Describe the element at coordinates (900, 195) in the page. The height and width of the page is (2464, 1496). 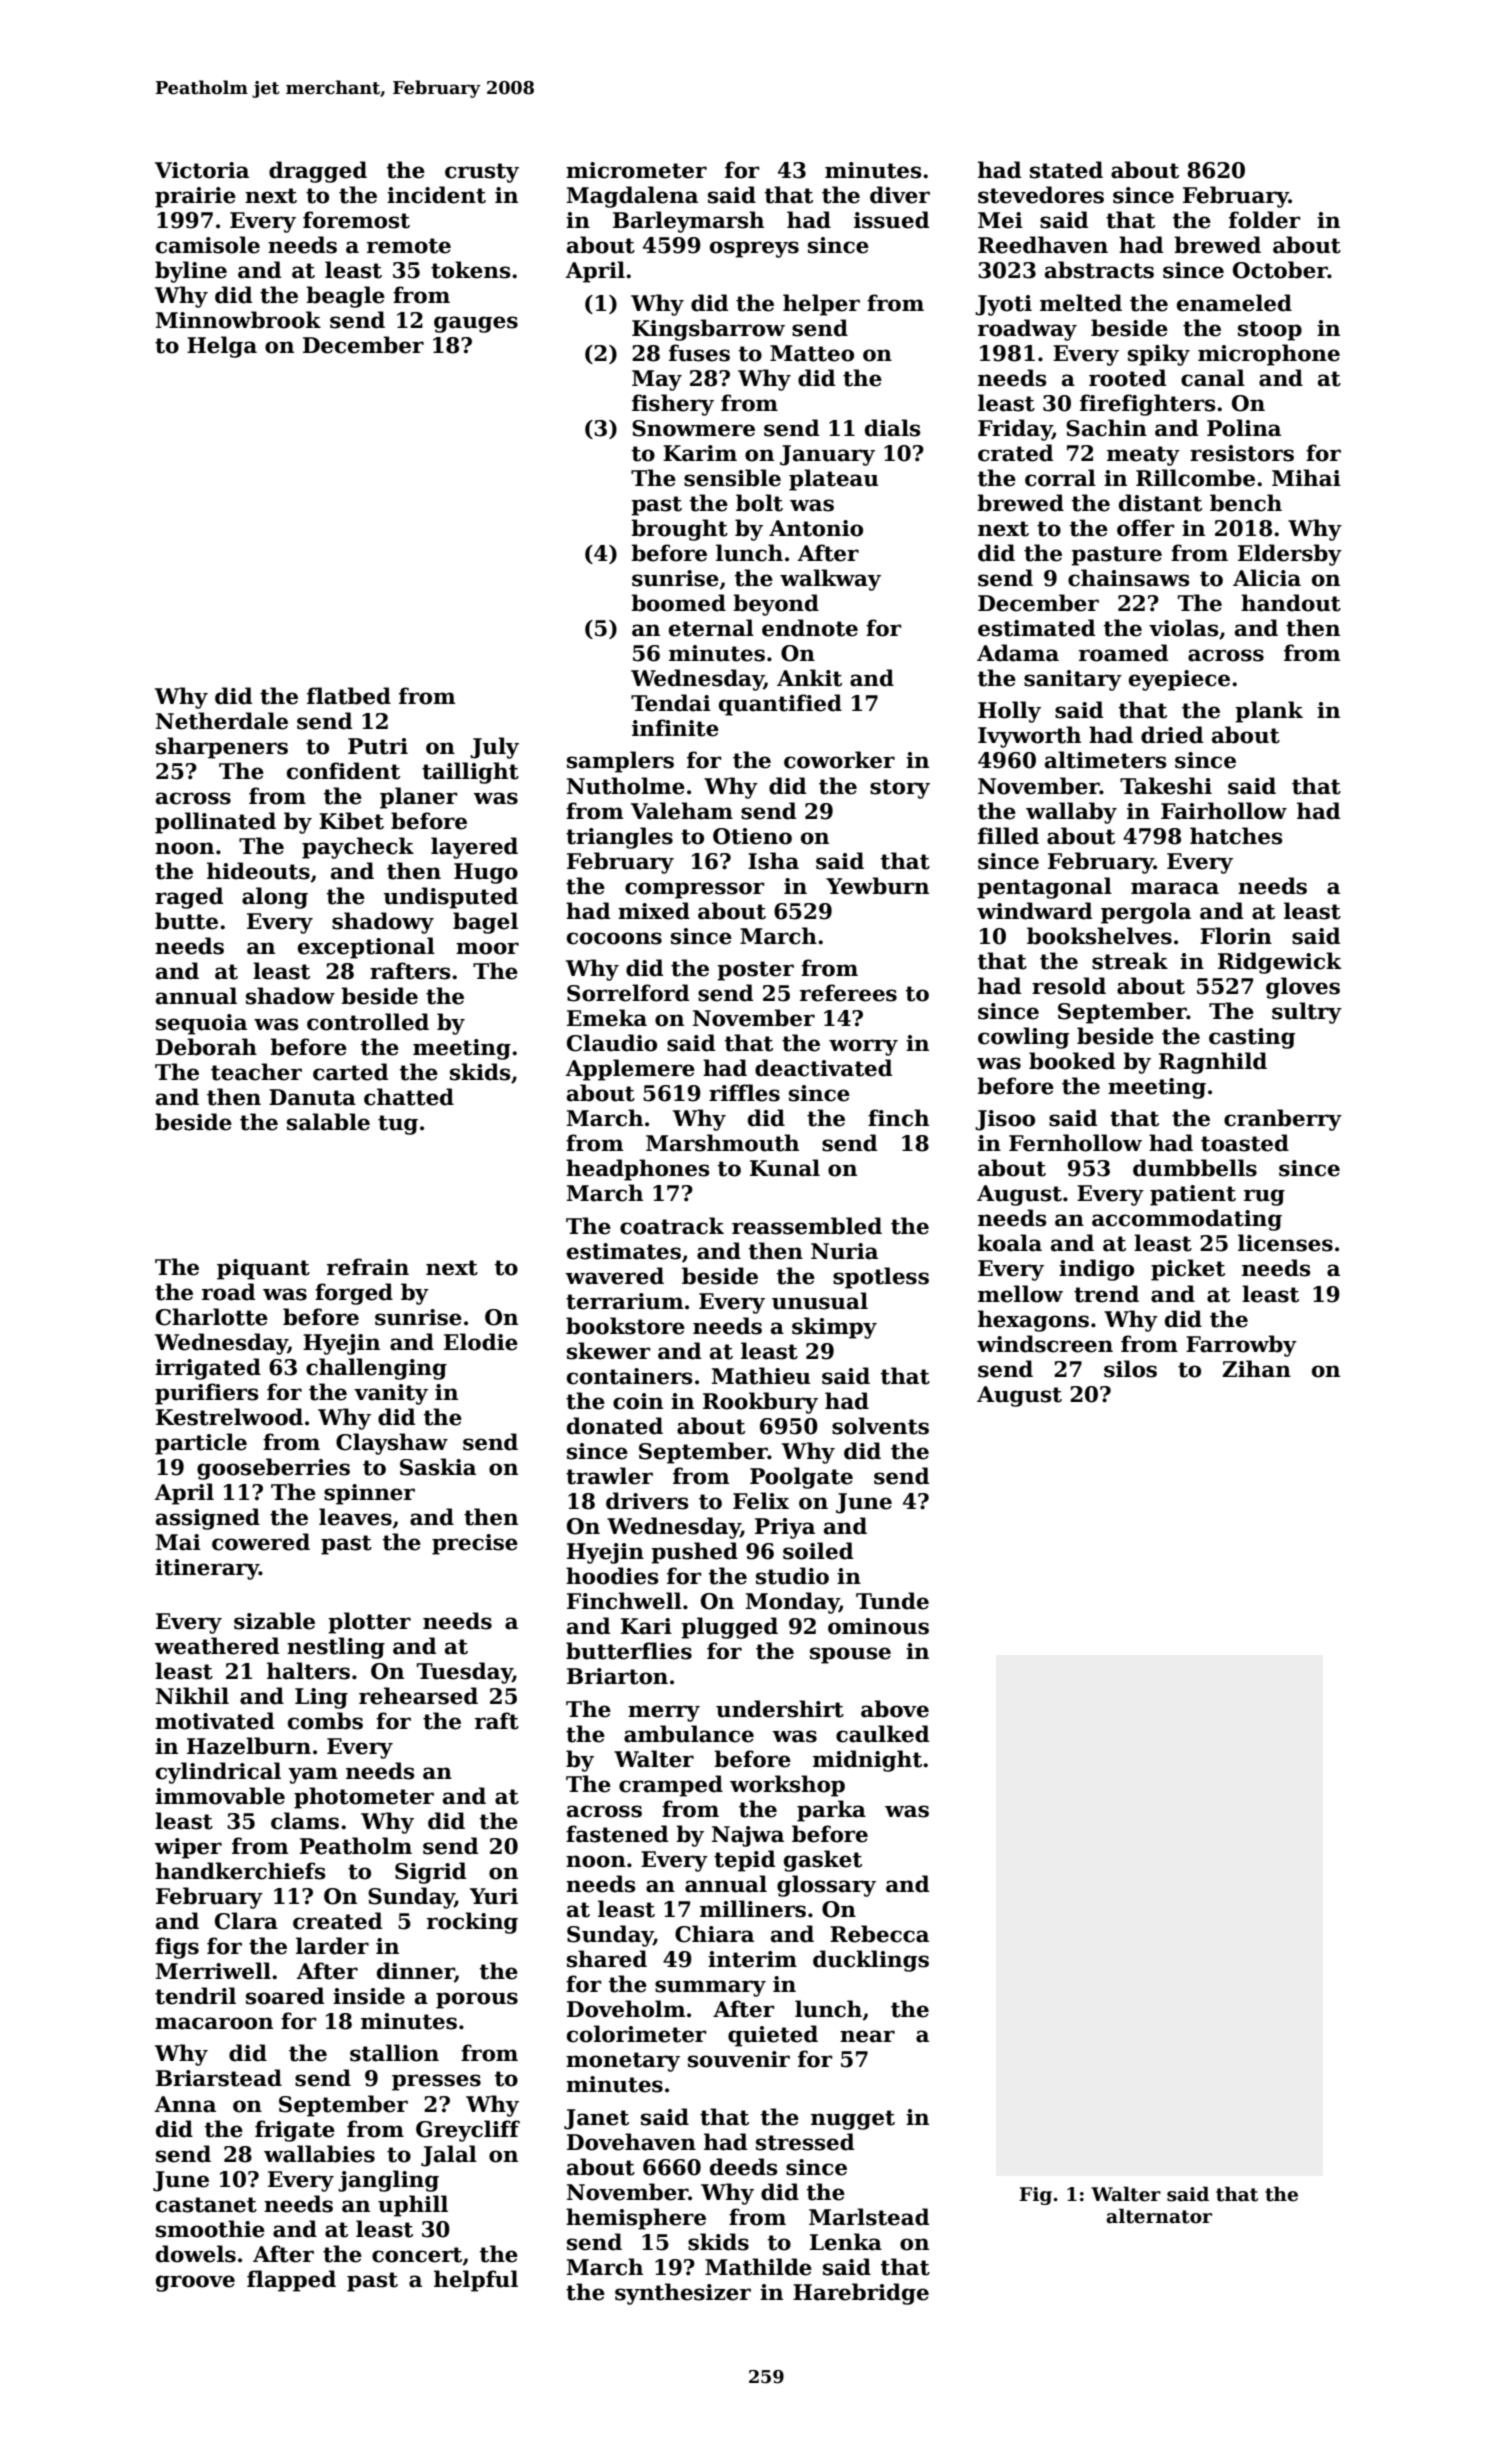
I see `diver` at that location.
